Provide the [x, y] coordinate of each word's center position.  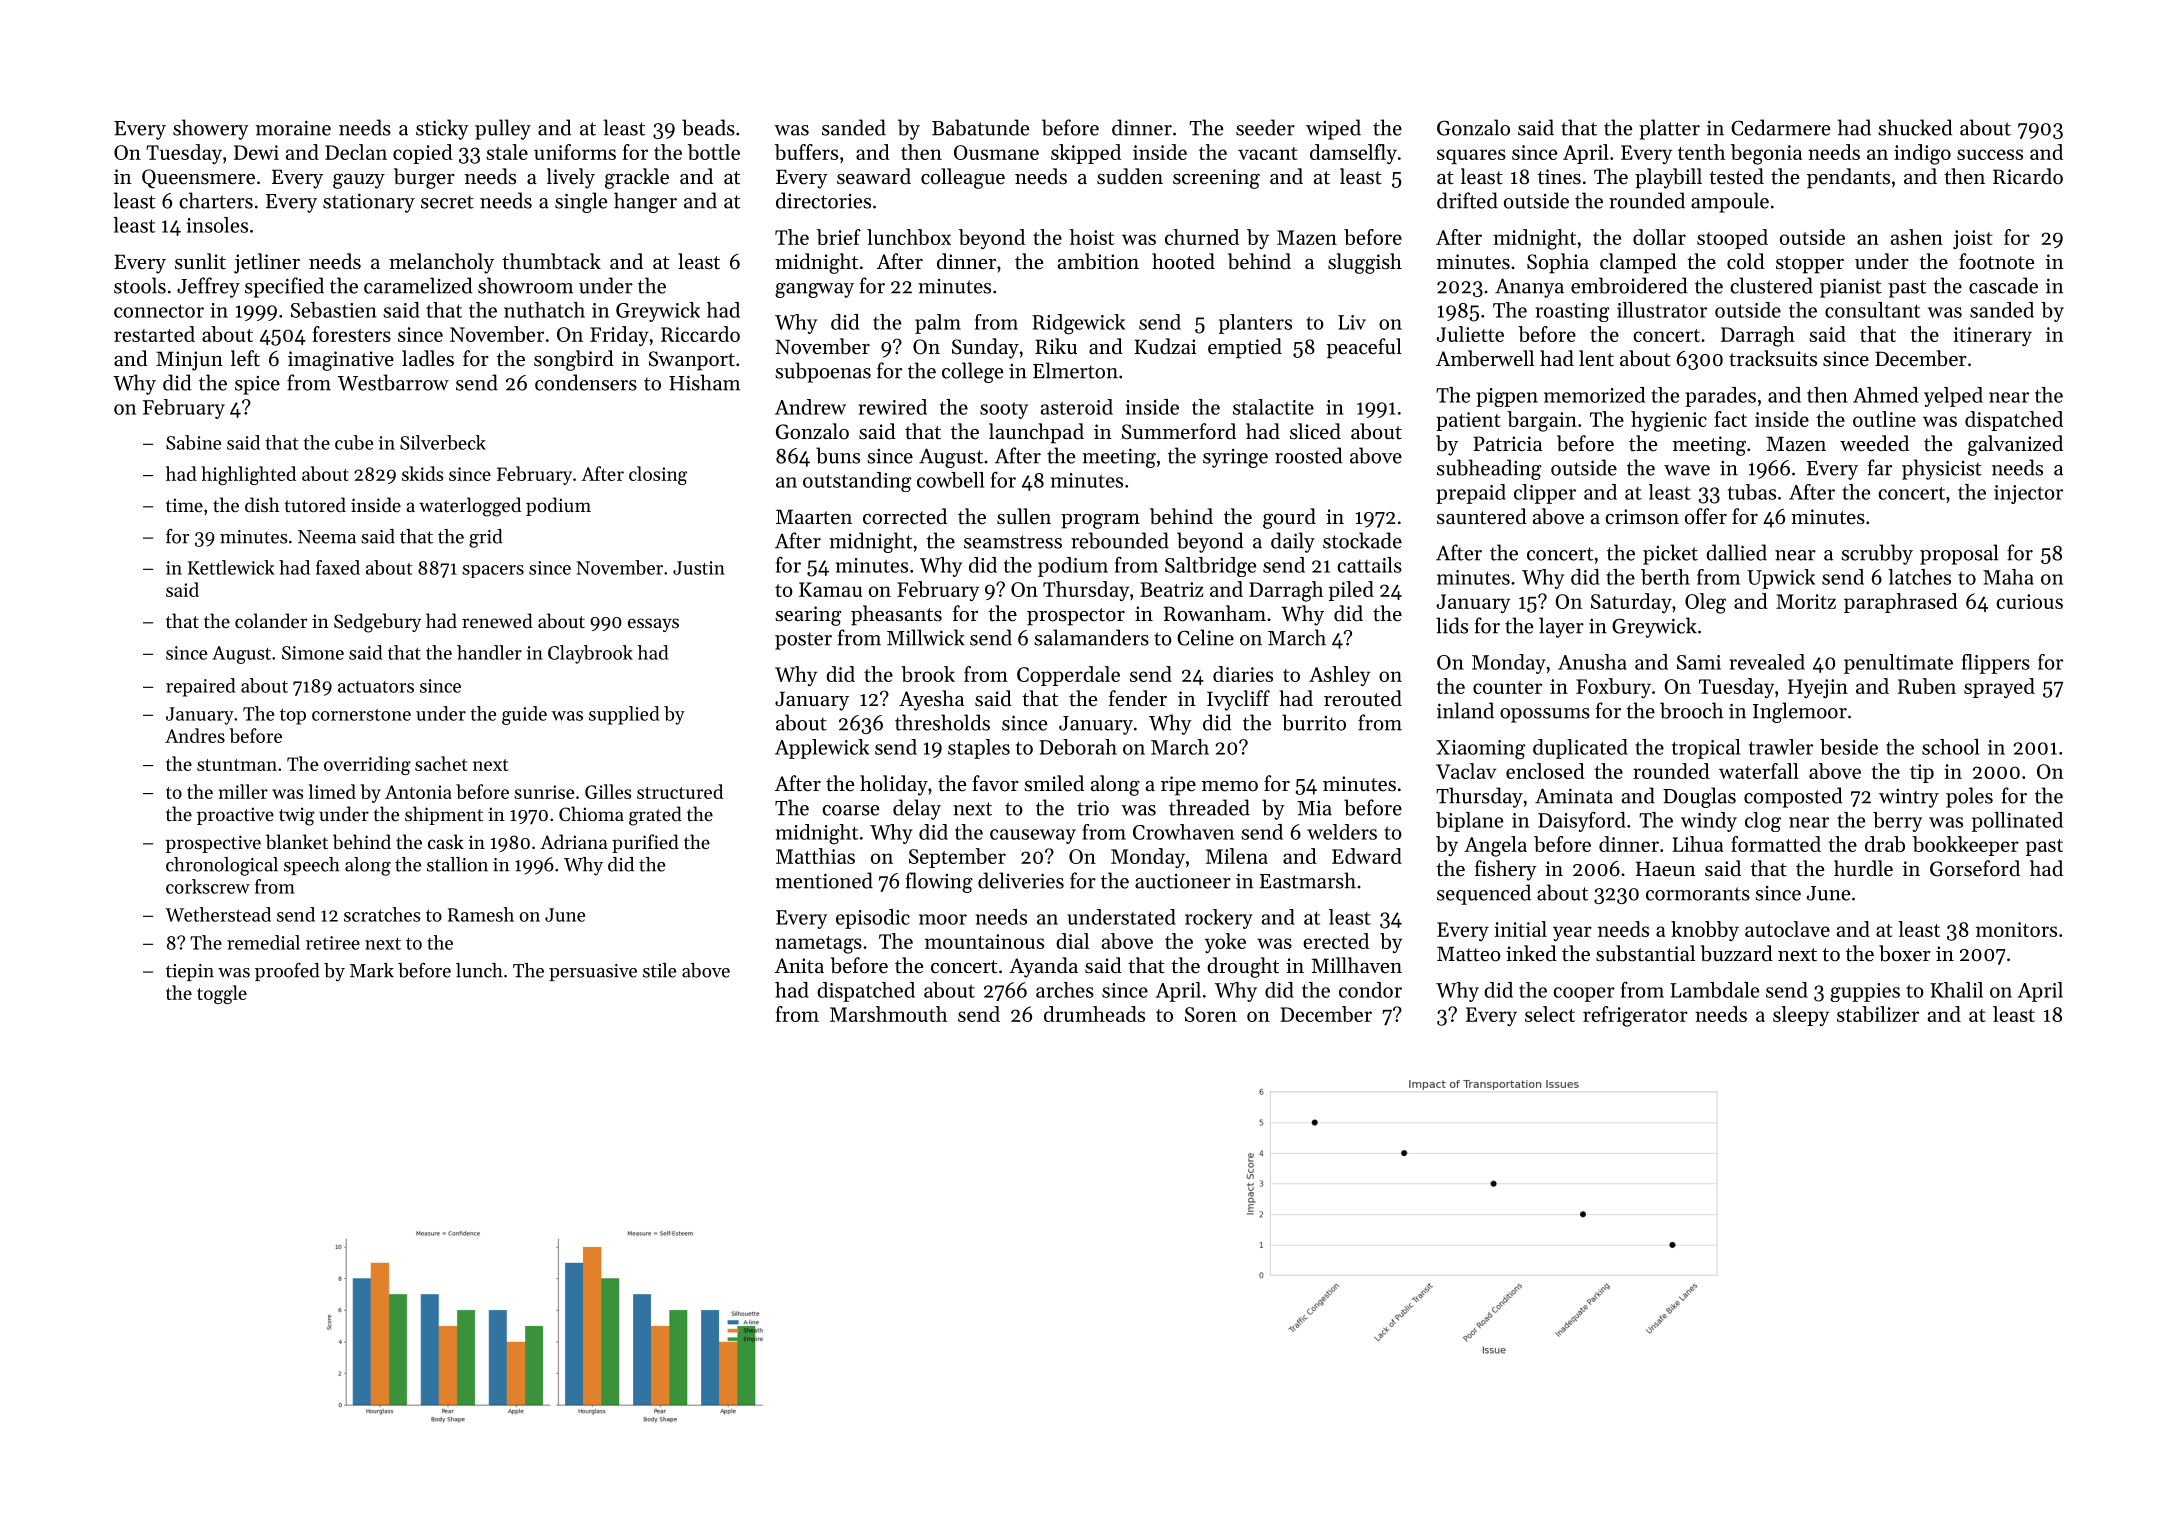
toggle [222, 994]
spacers [493, 571]
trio [1093, 808]
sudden [1130, 176]
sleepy [1801, 1016]
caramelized [418, 285]
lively [571, 178]
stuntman [237, 765]
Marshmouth [888, 1014]
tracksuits [1773, 358]
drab [1885, 844]
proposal [1959, 554]
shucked [1915, 127]
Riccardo [700, 334]
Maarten [814, 517]
